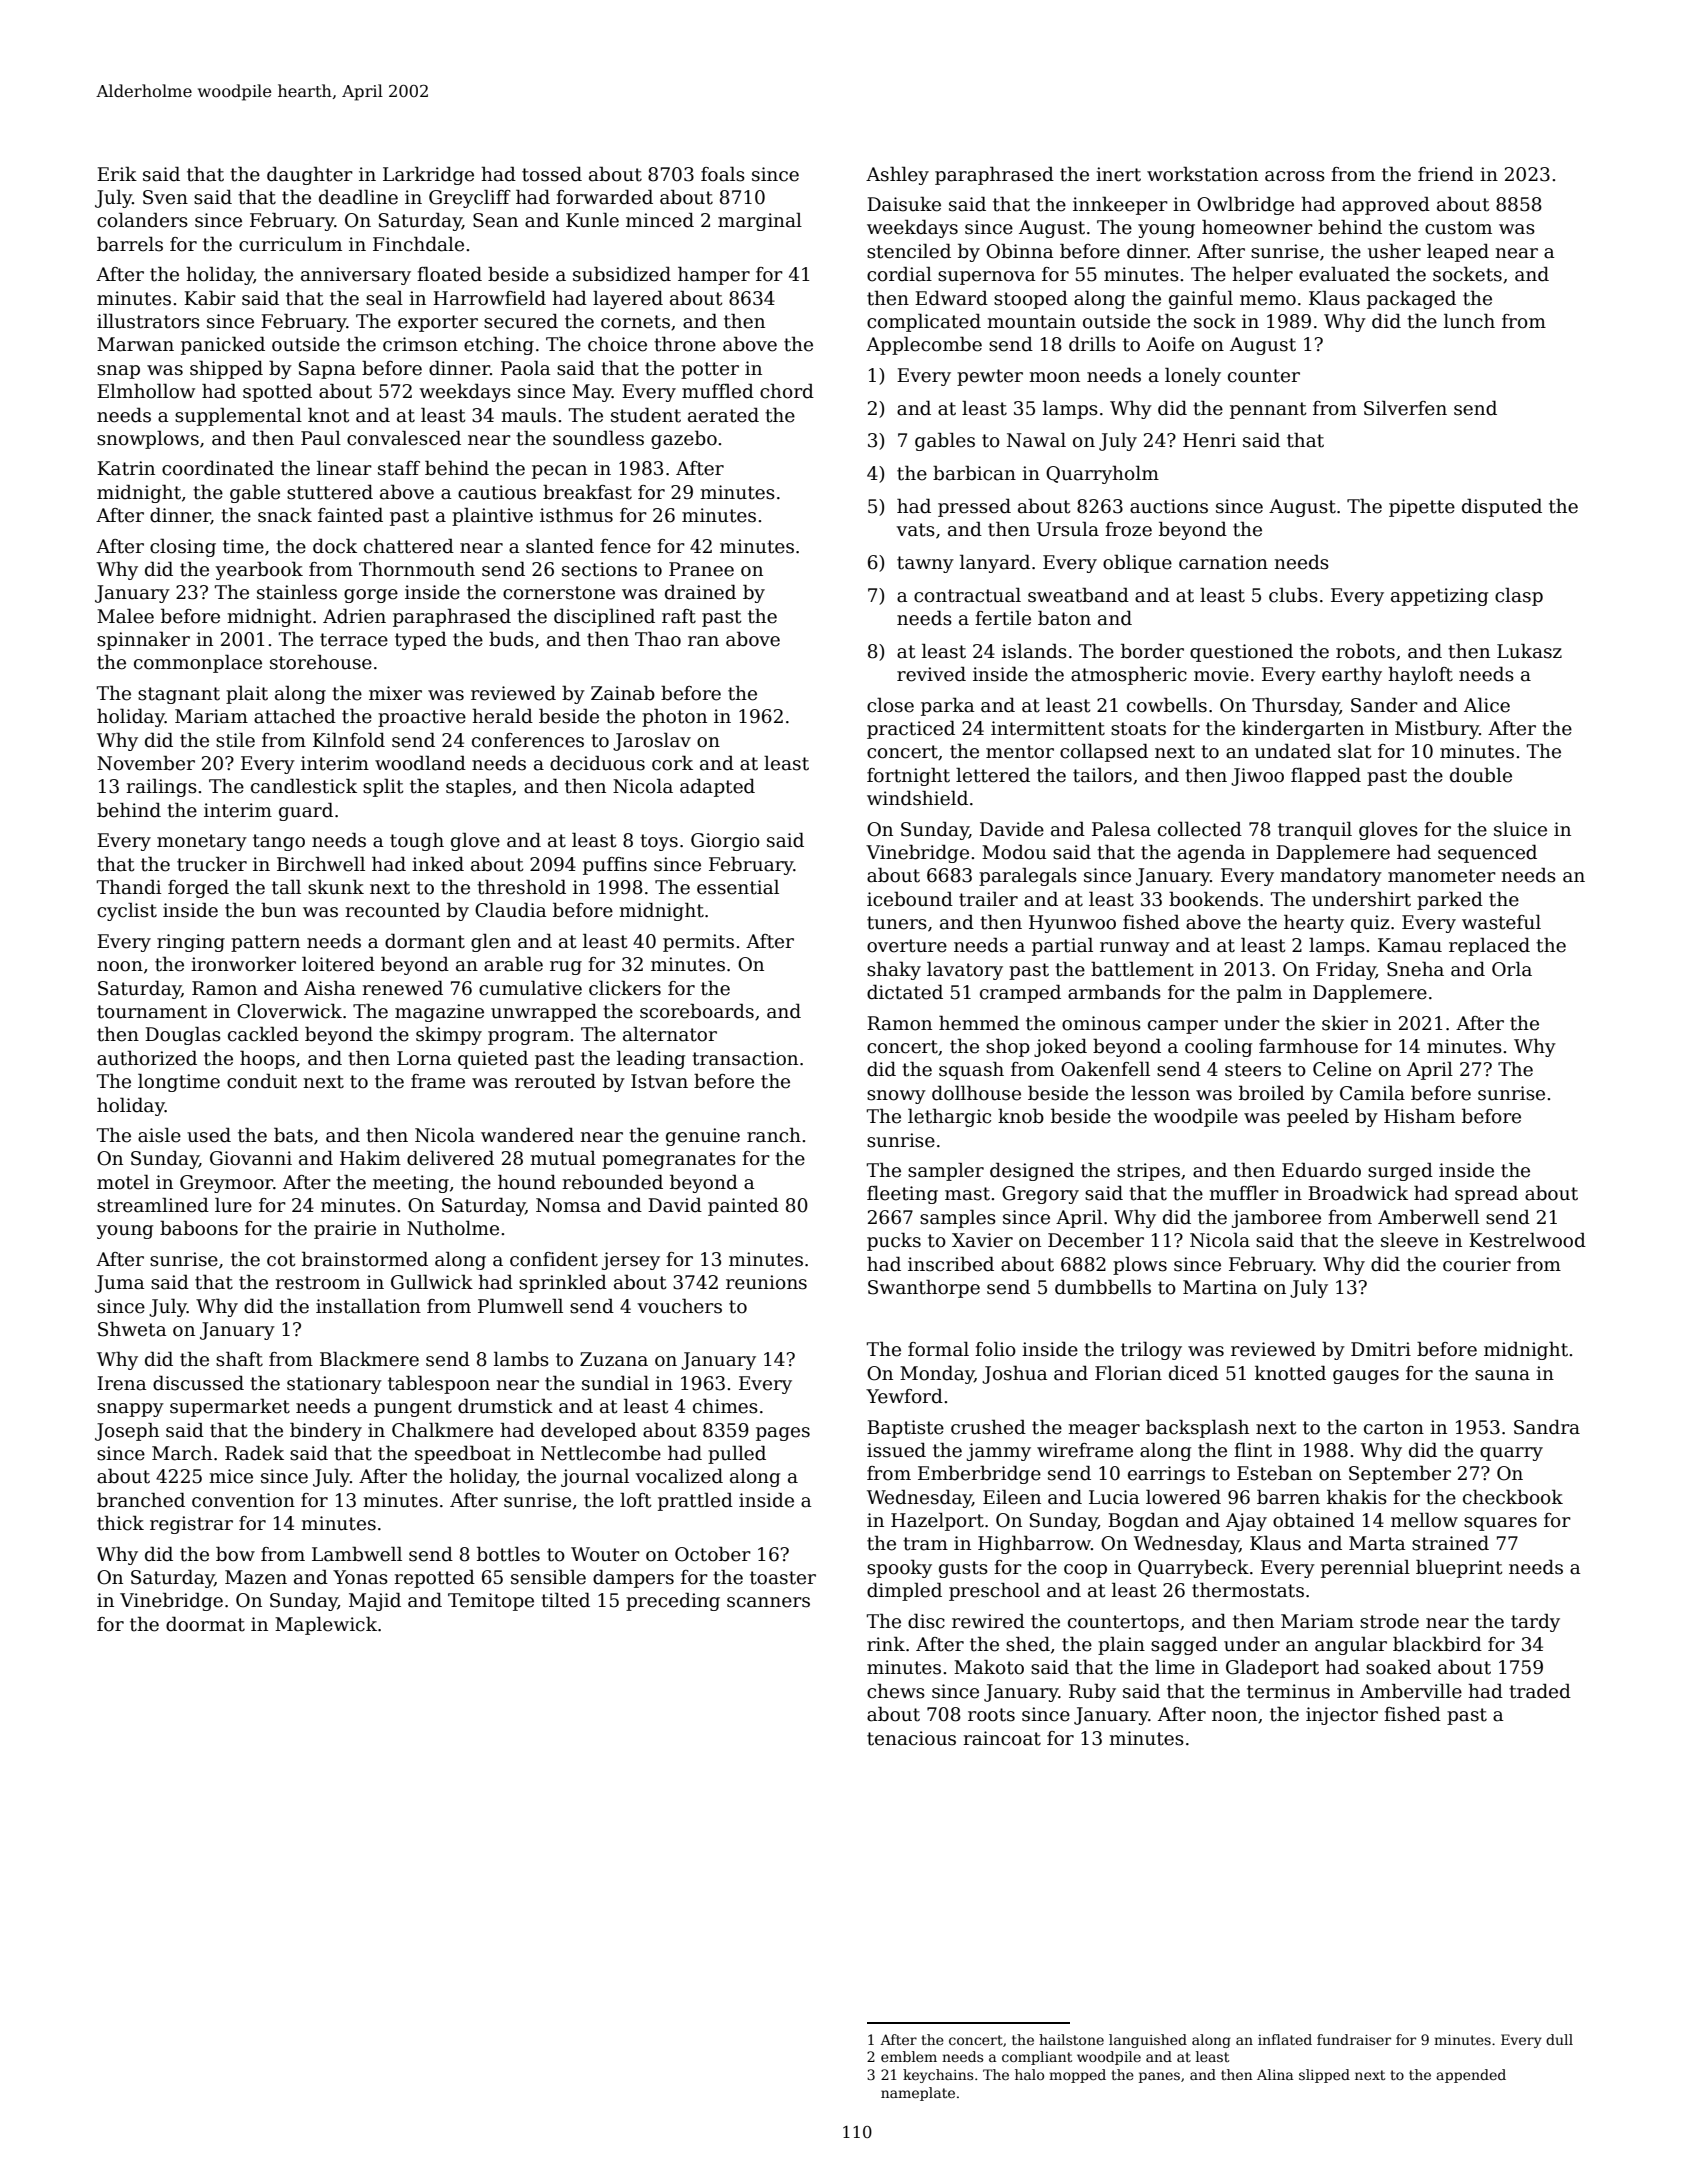 This screenshot has height=2178, width=1683. Describe the element at coordinates (911, 1738) in the screenshot. I see `tenacious` at that location.
